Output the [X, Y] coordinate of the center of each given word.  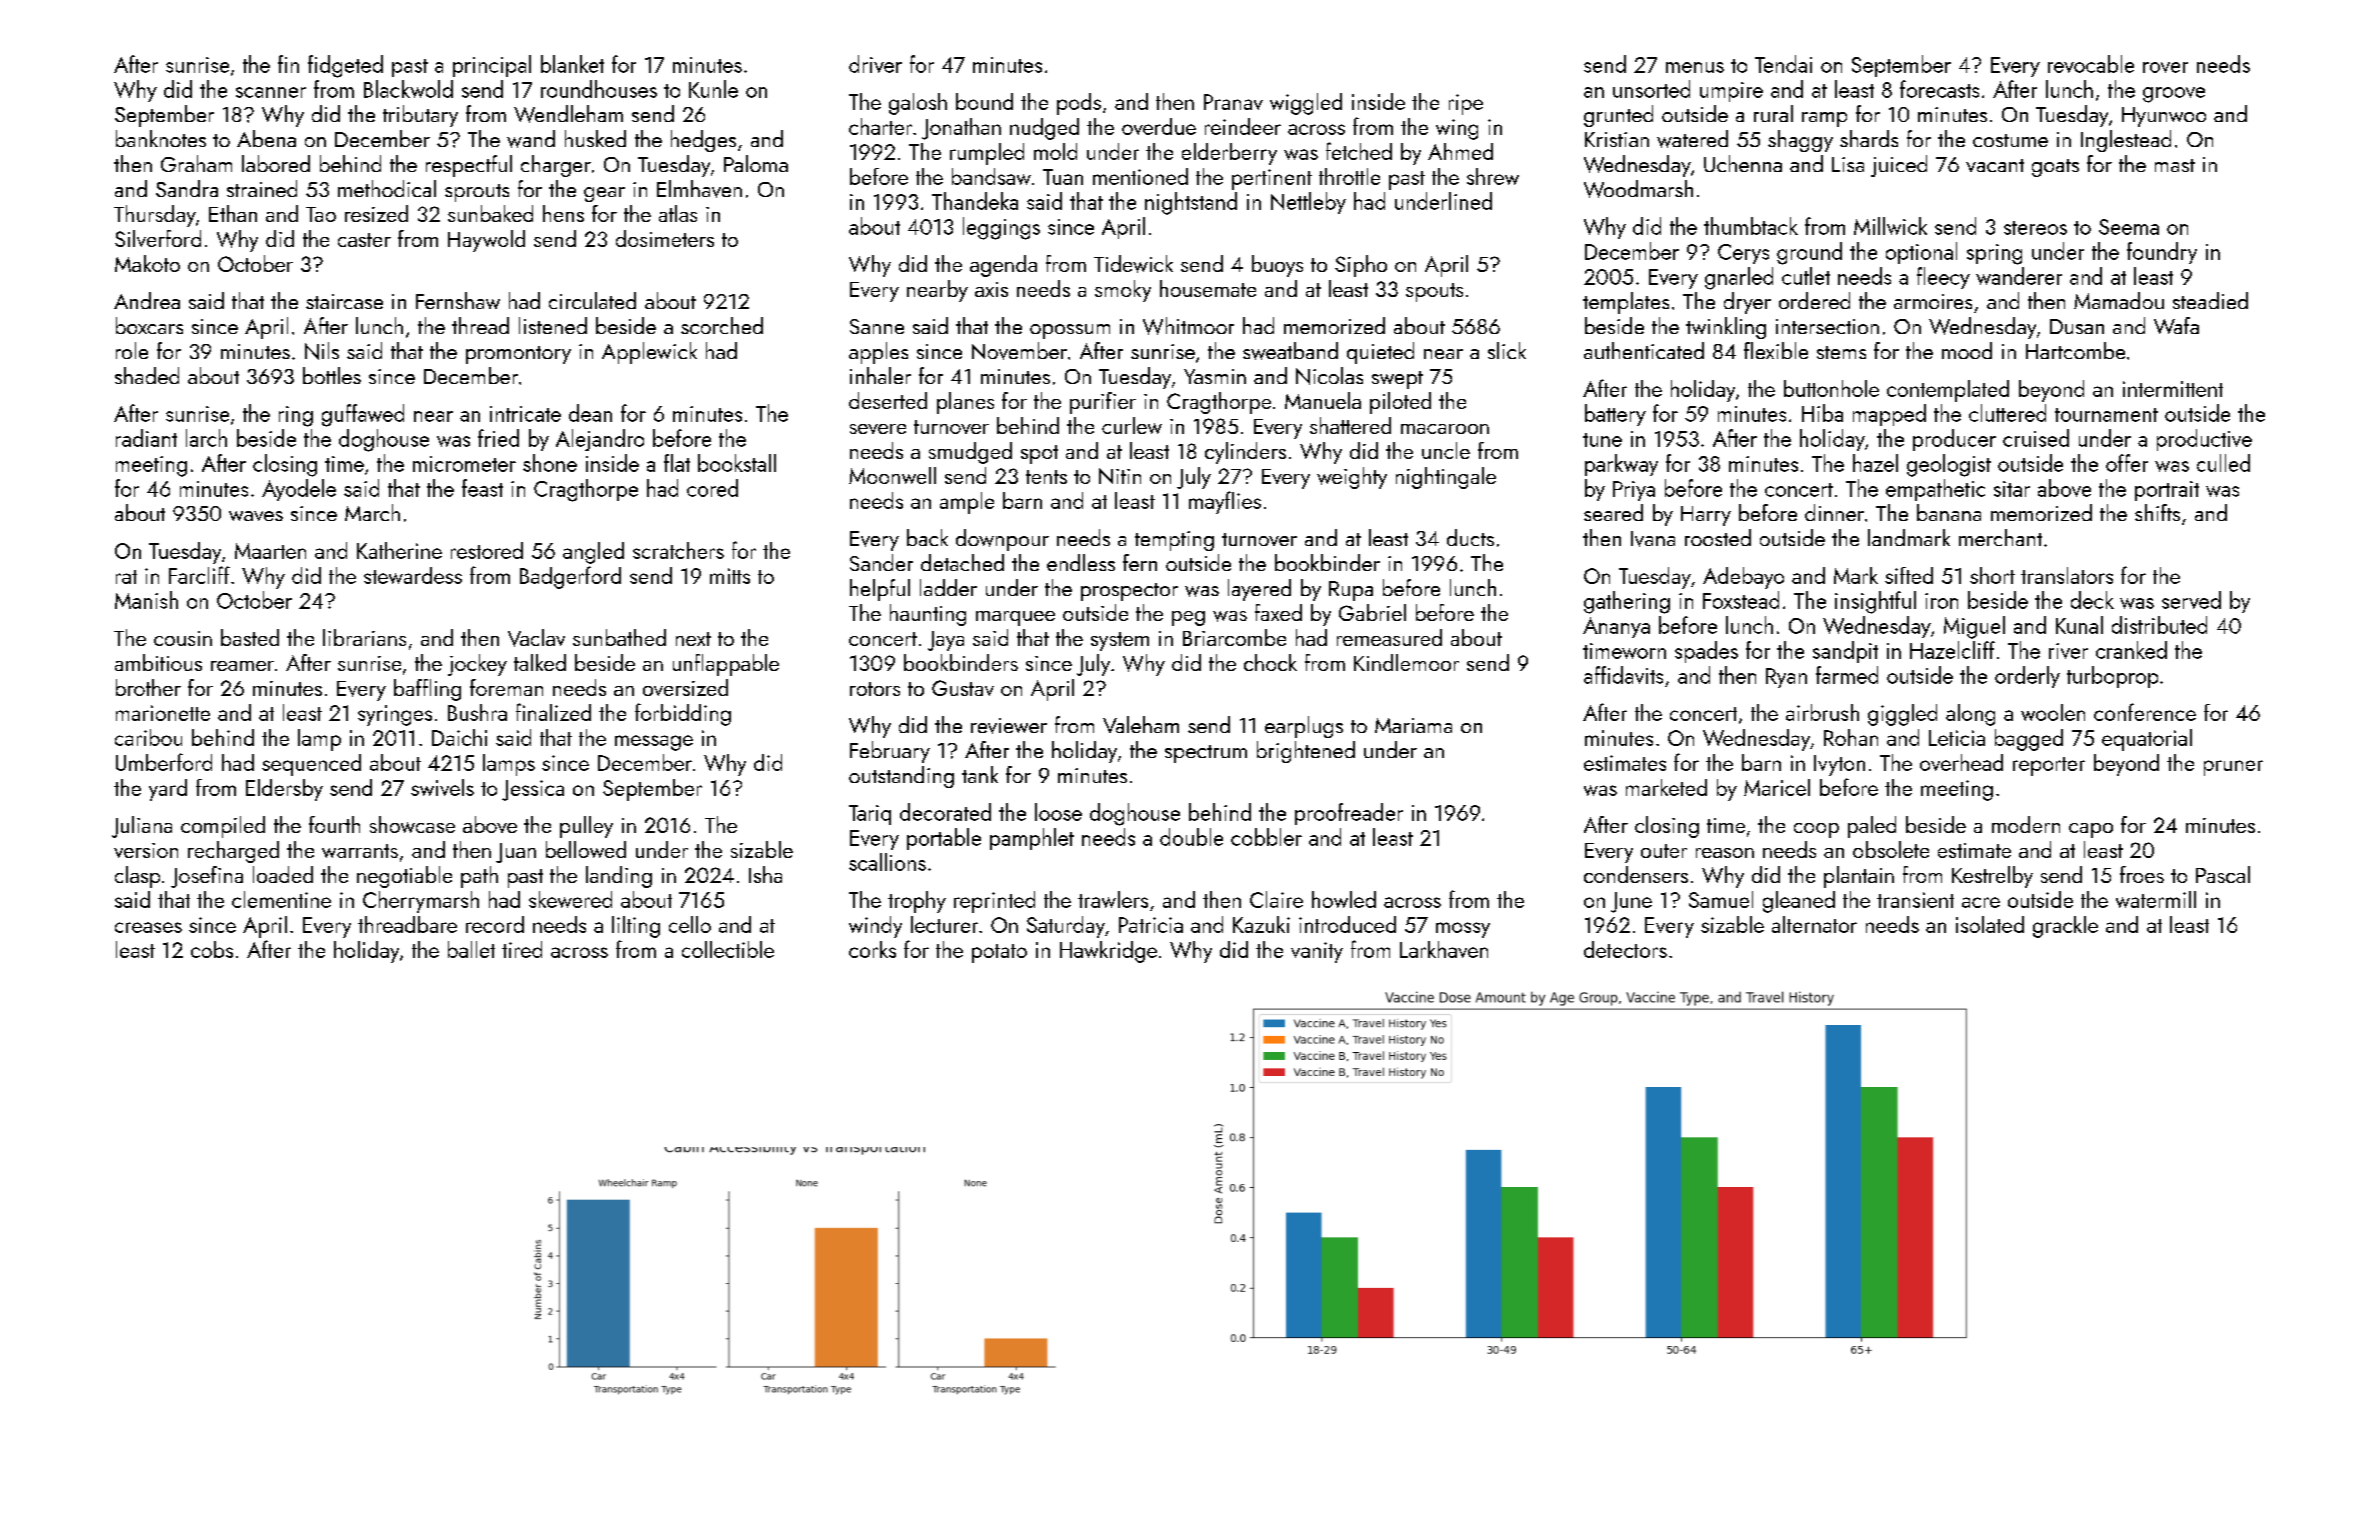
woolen [2053, 712]
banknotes [161, 138]
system [1120, 641]
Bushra [477, 712]
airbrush [1822, 712]
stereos [2035, 228]
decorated [945, 812]
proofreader [1349, 814]
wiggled [1306, 104]
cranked [2131, 650]
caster [364, 240]
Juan [516, 853]
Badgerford [570, 577]
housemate [1208, 288]
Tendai [1783, 64]
